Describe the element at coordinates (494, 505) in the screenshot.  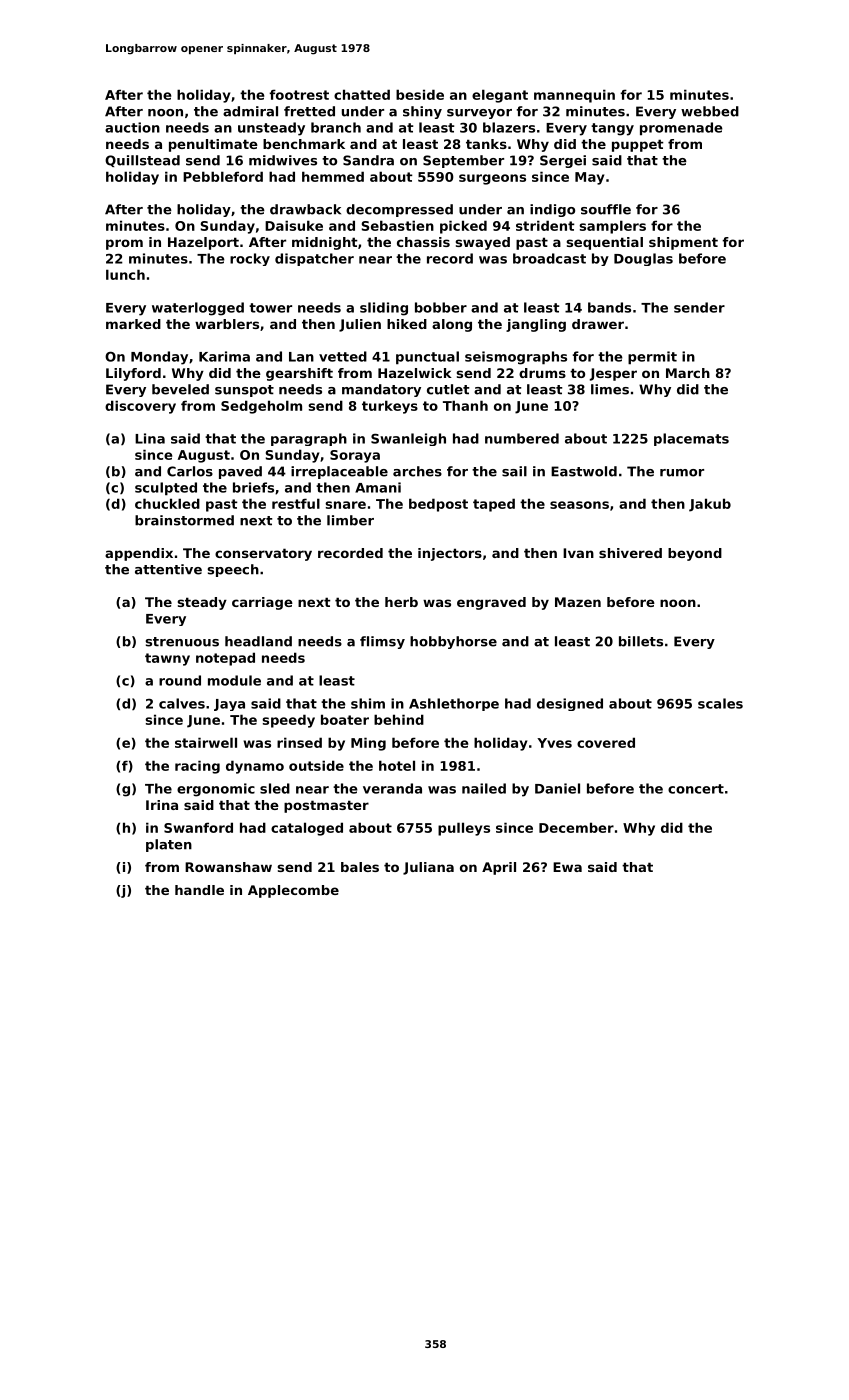
I see `taped` at that location.
